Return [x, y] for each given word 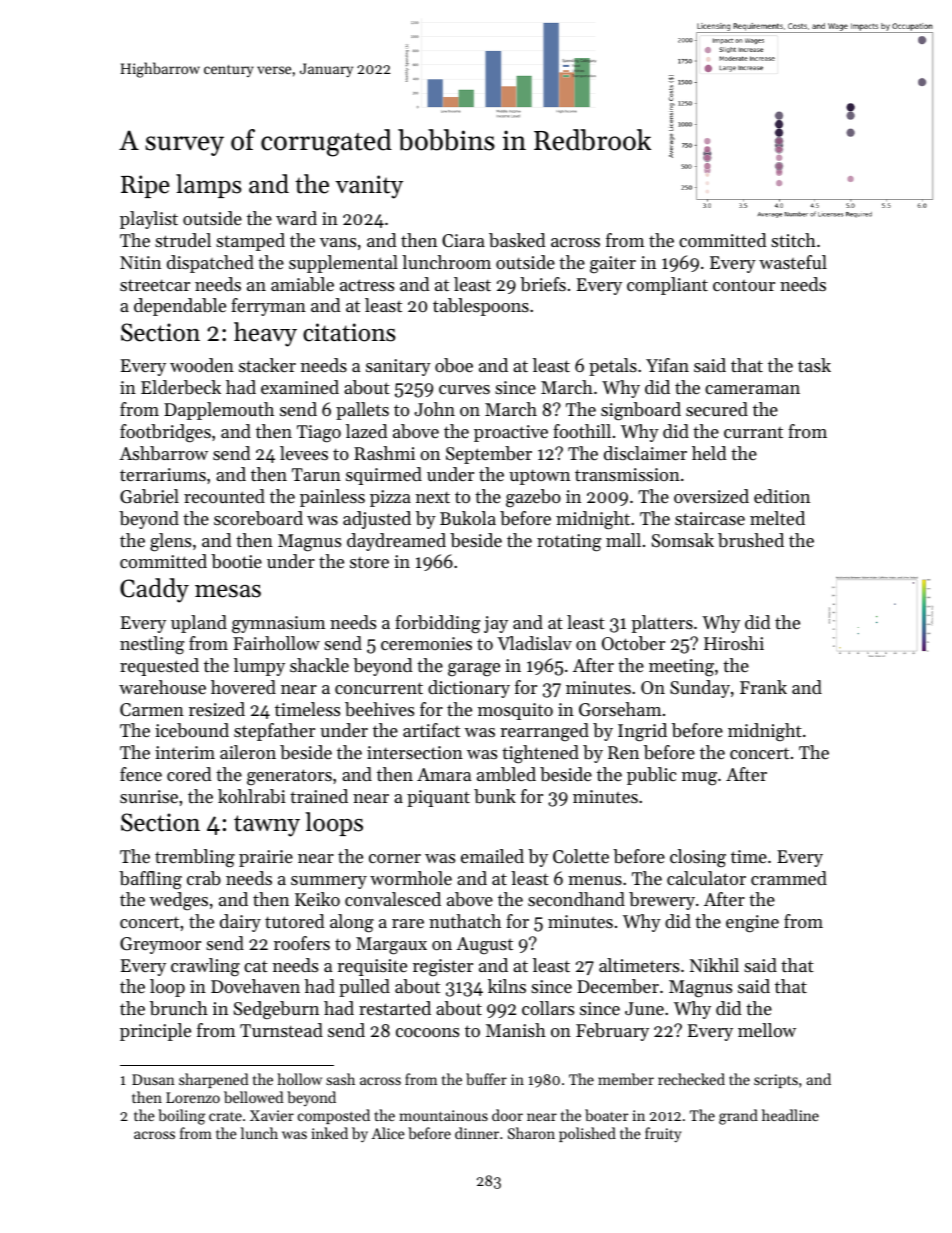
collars [548, 1008]
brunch [179, 1008]
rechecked [691, 1079]
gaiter [613, 264]
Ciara [463, 240]
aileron [248, 752]
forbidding [438, 624]
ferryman [268, 307]
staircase [710, 518]
